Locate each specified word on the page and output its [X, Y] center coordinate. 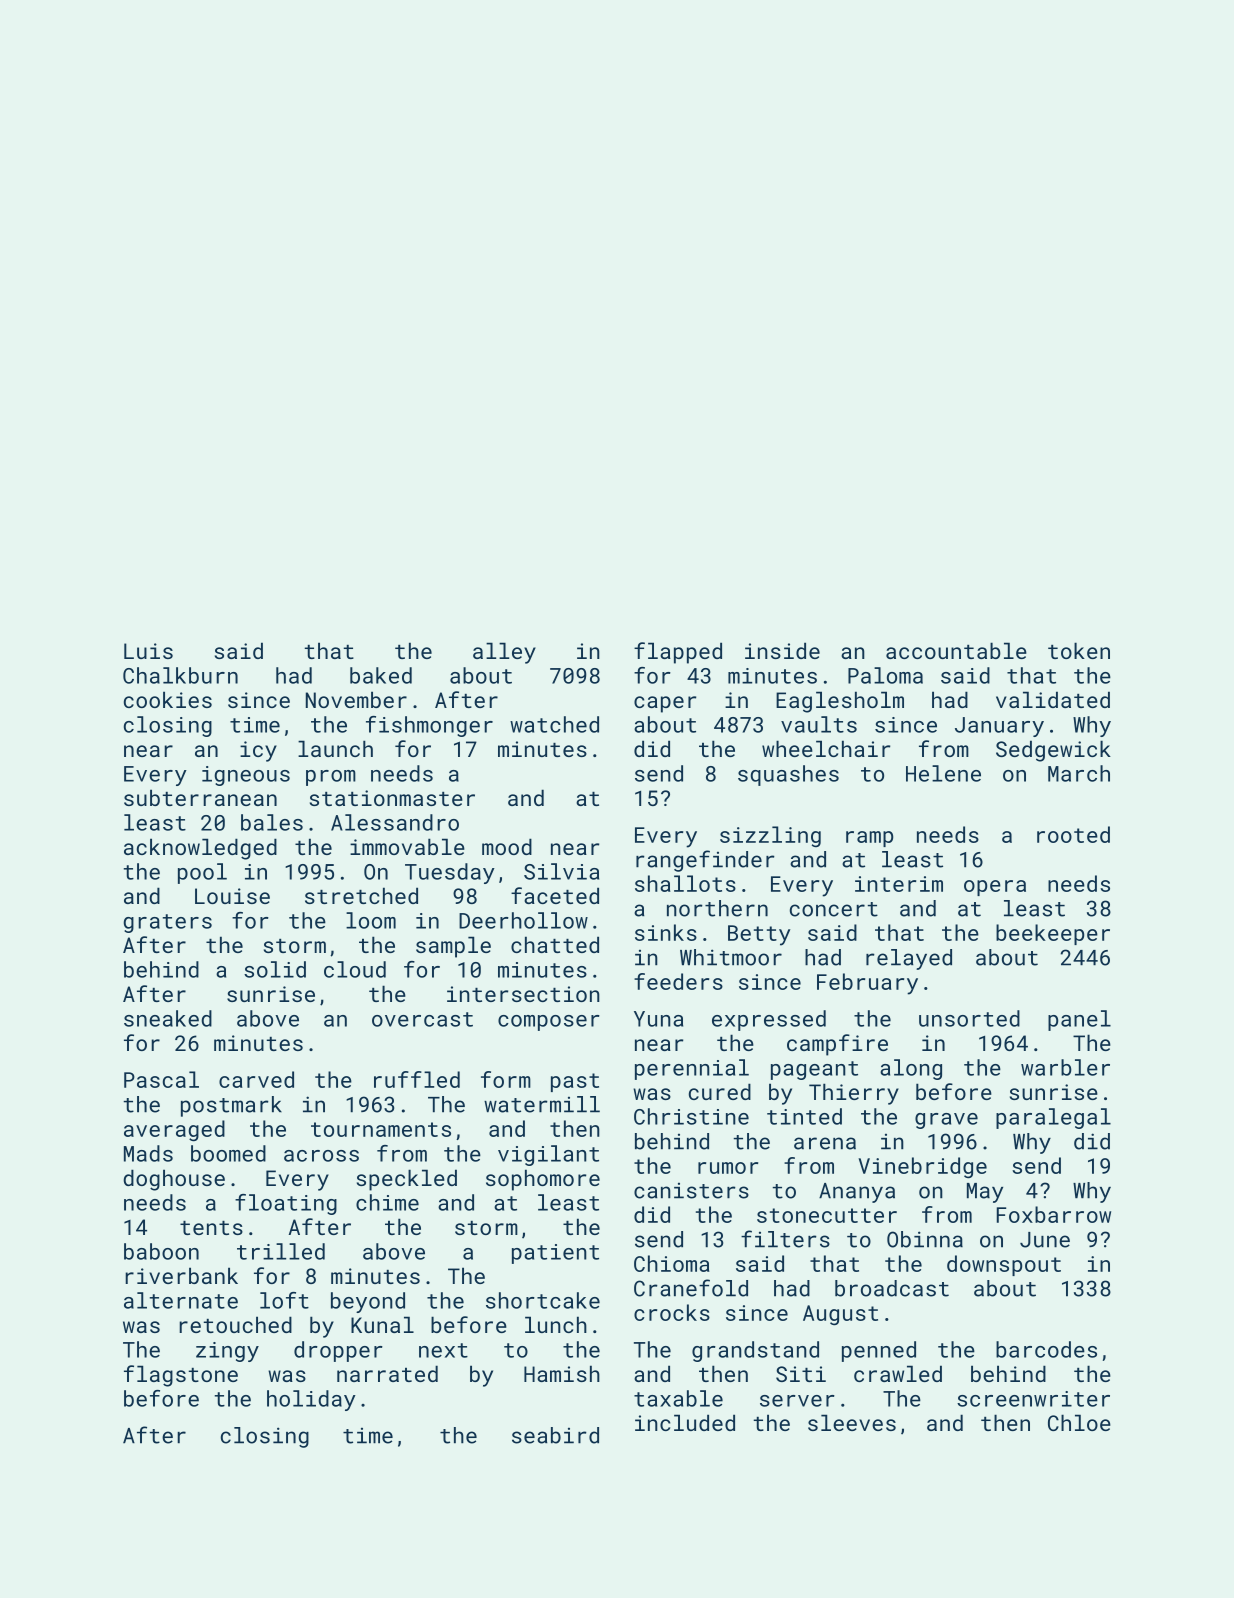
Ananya [857, 1193]
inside [782, 650]
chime [387, 1202]
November [356, 699]
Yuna [658, 1019]
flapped [678, 653]
